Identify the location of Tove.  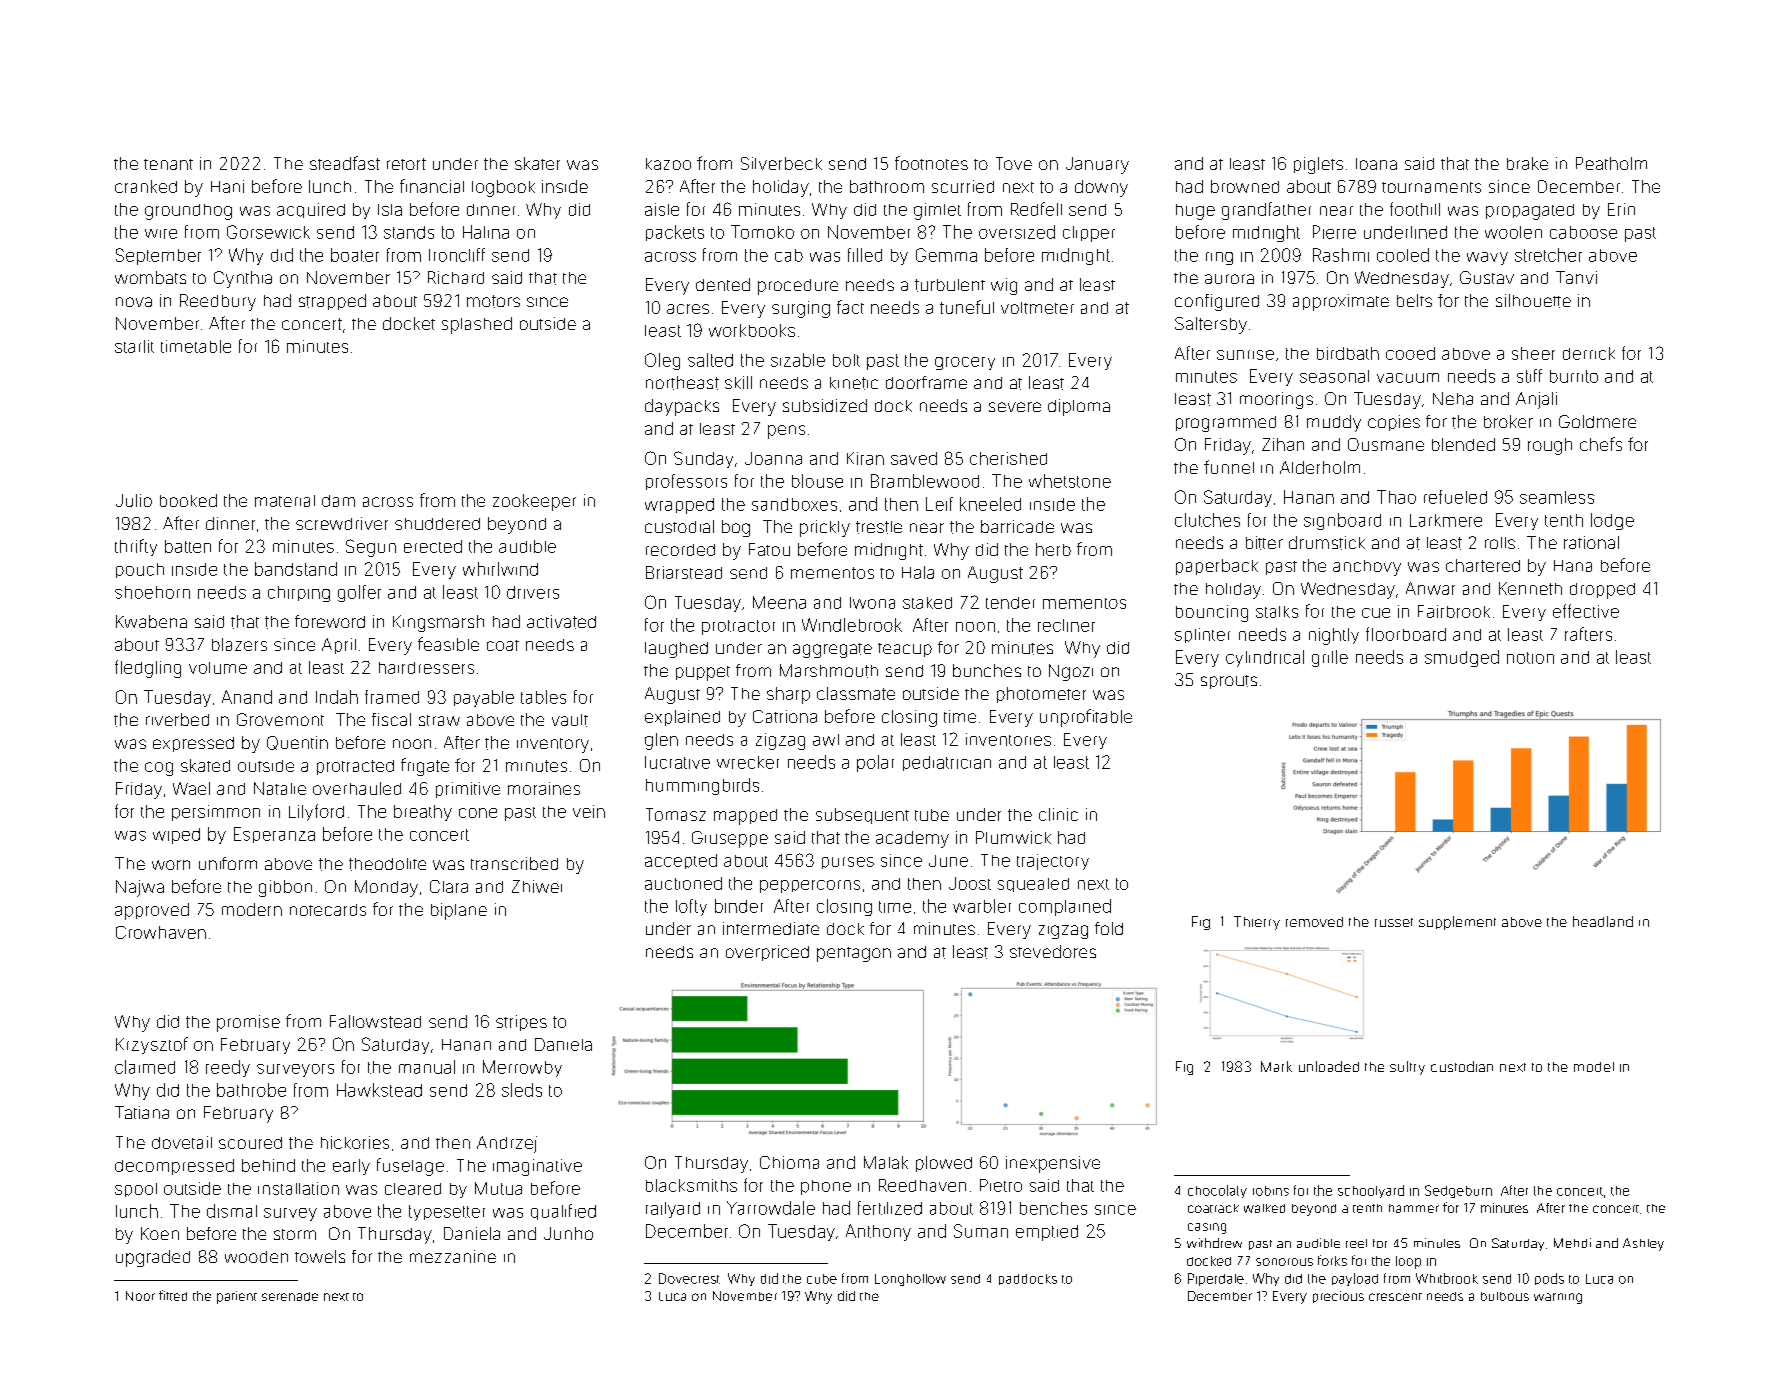
(1014, 163).
